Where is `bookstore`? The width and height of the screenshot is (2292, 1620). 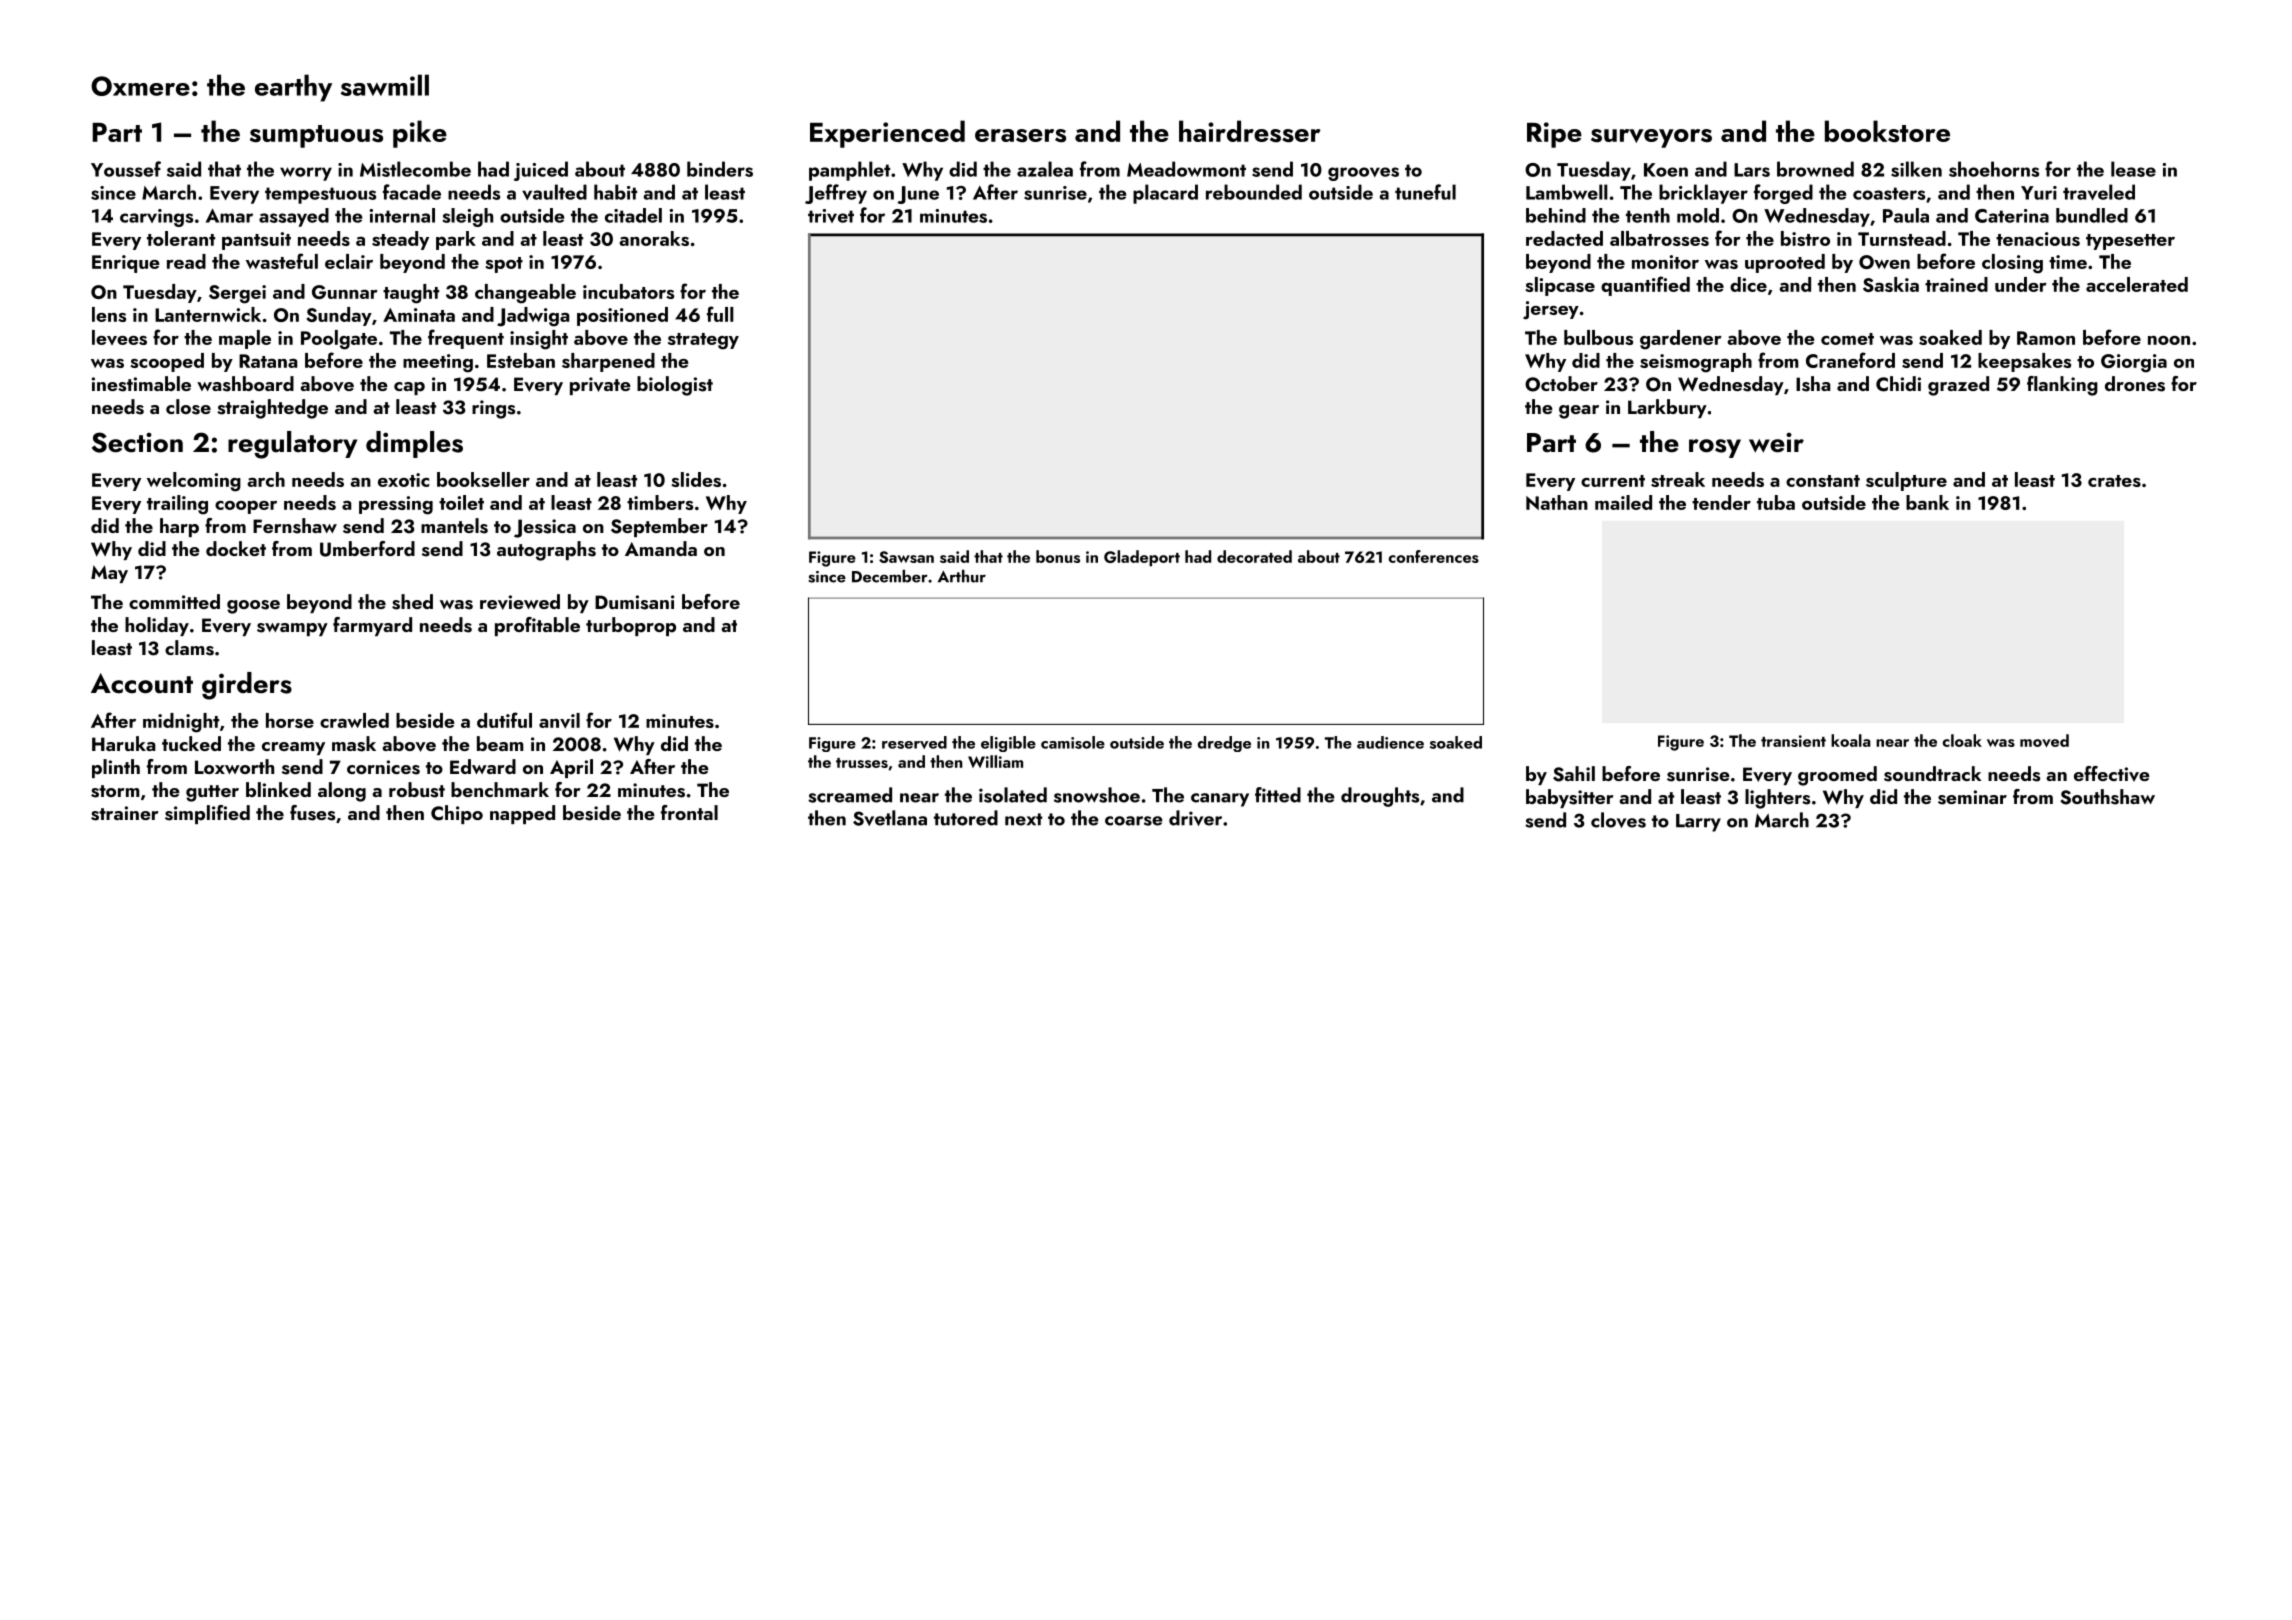 bookstore is located at coordinates (1887, 131).
